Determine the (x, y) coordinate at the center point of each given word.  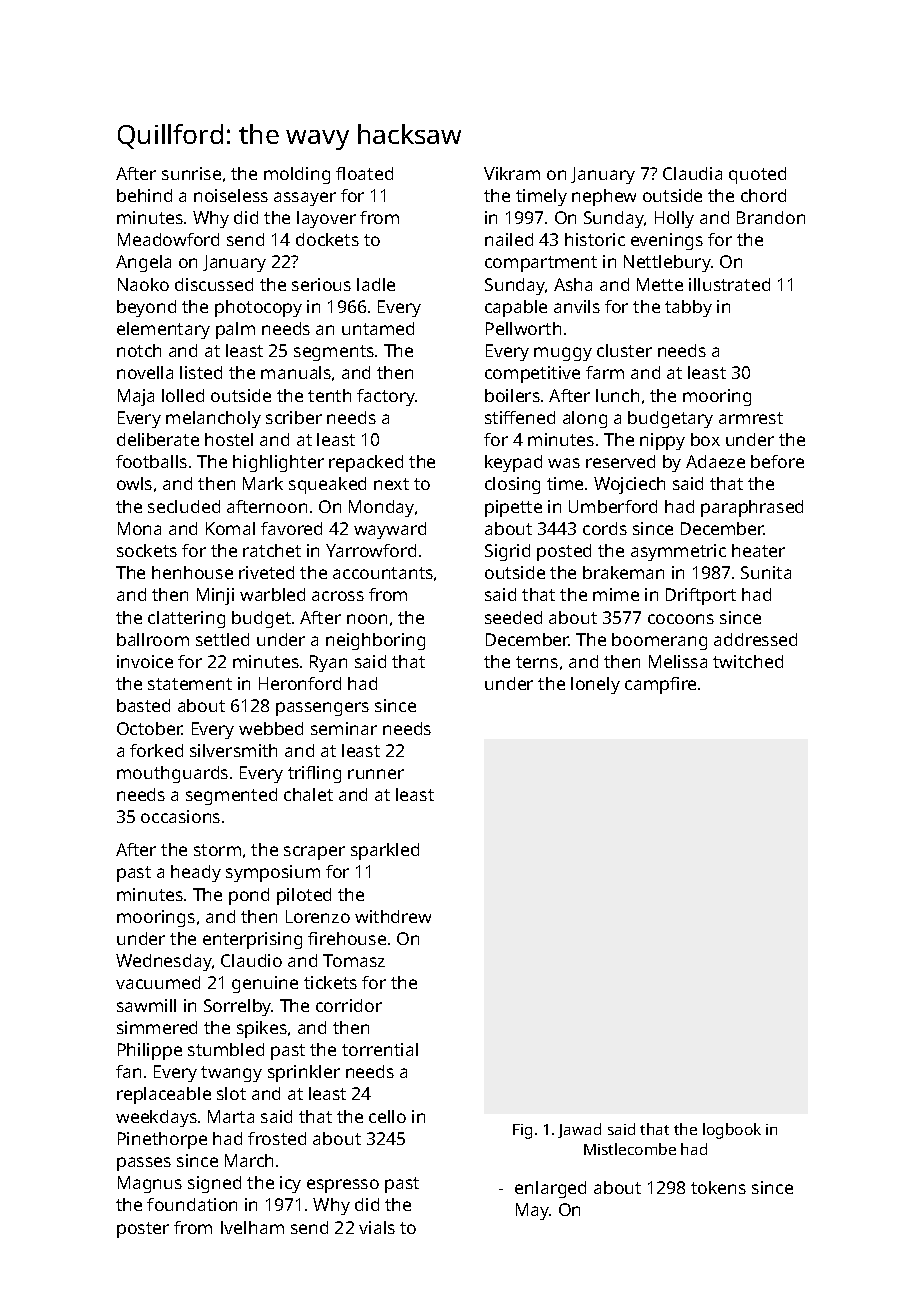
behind (144, 195)
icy (290, 1184)
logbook (732, 1131)
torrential (380, 1049)
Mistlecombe (630, 1149)
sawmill (146, 1005)
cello (387, 1116)
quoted (757, 175)
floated (364, 173)
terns (537, 662)
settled (222, 639)
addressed (755, 639)
